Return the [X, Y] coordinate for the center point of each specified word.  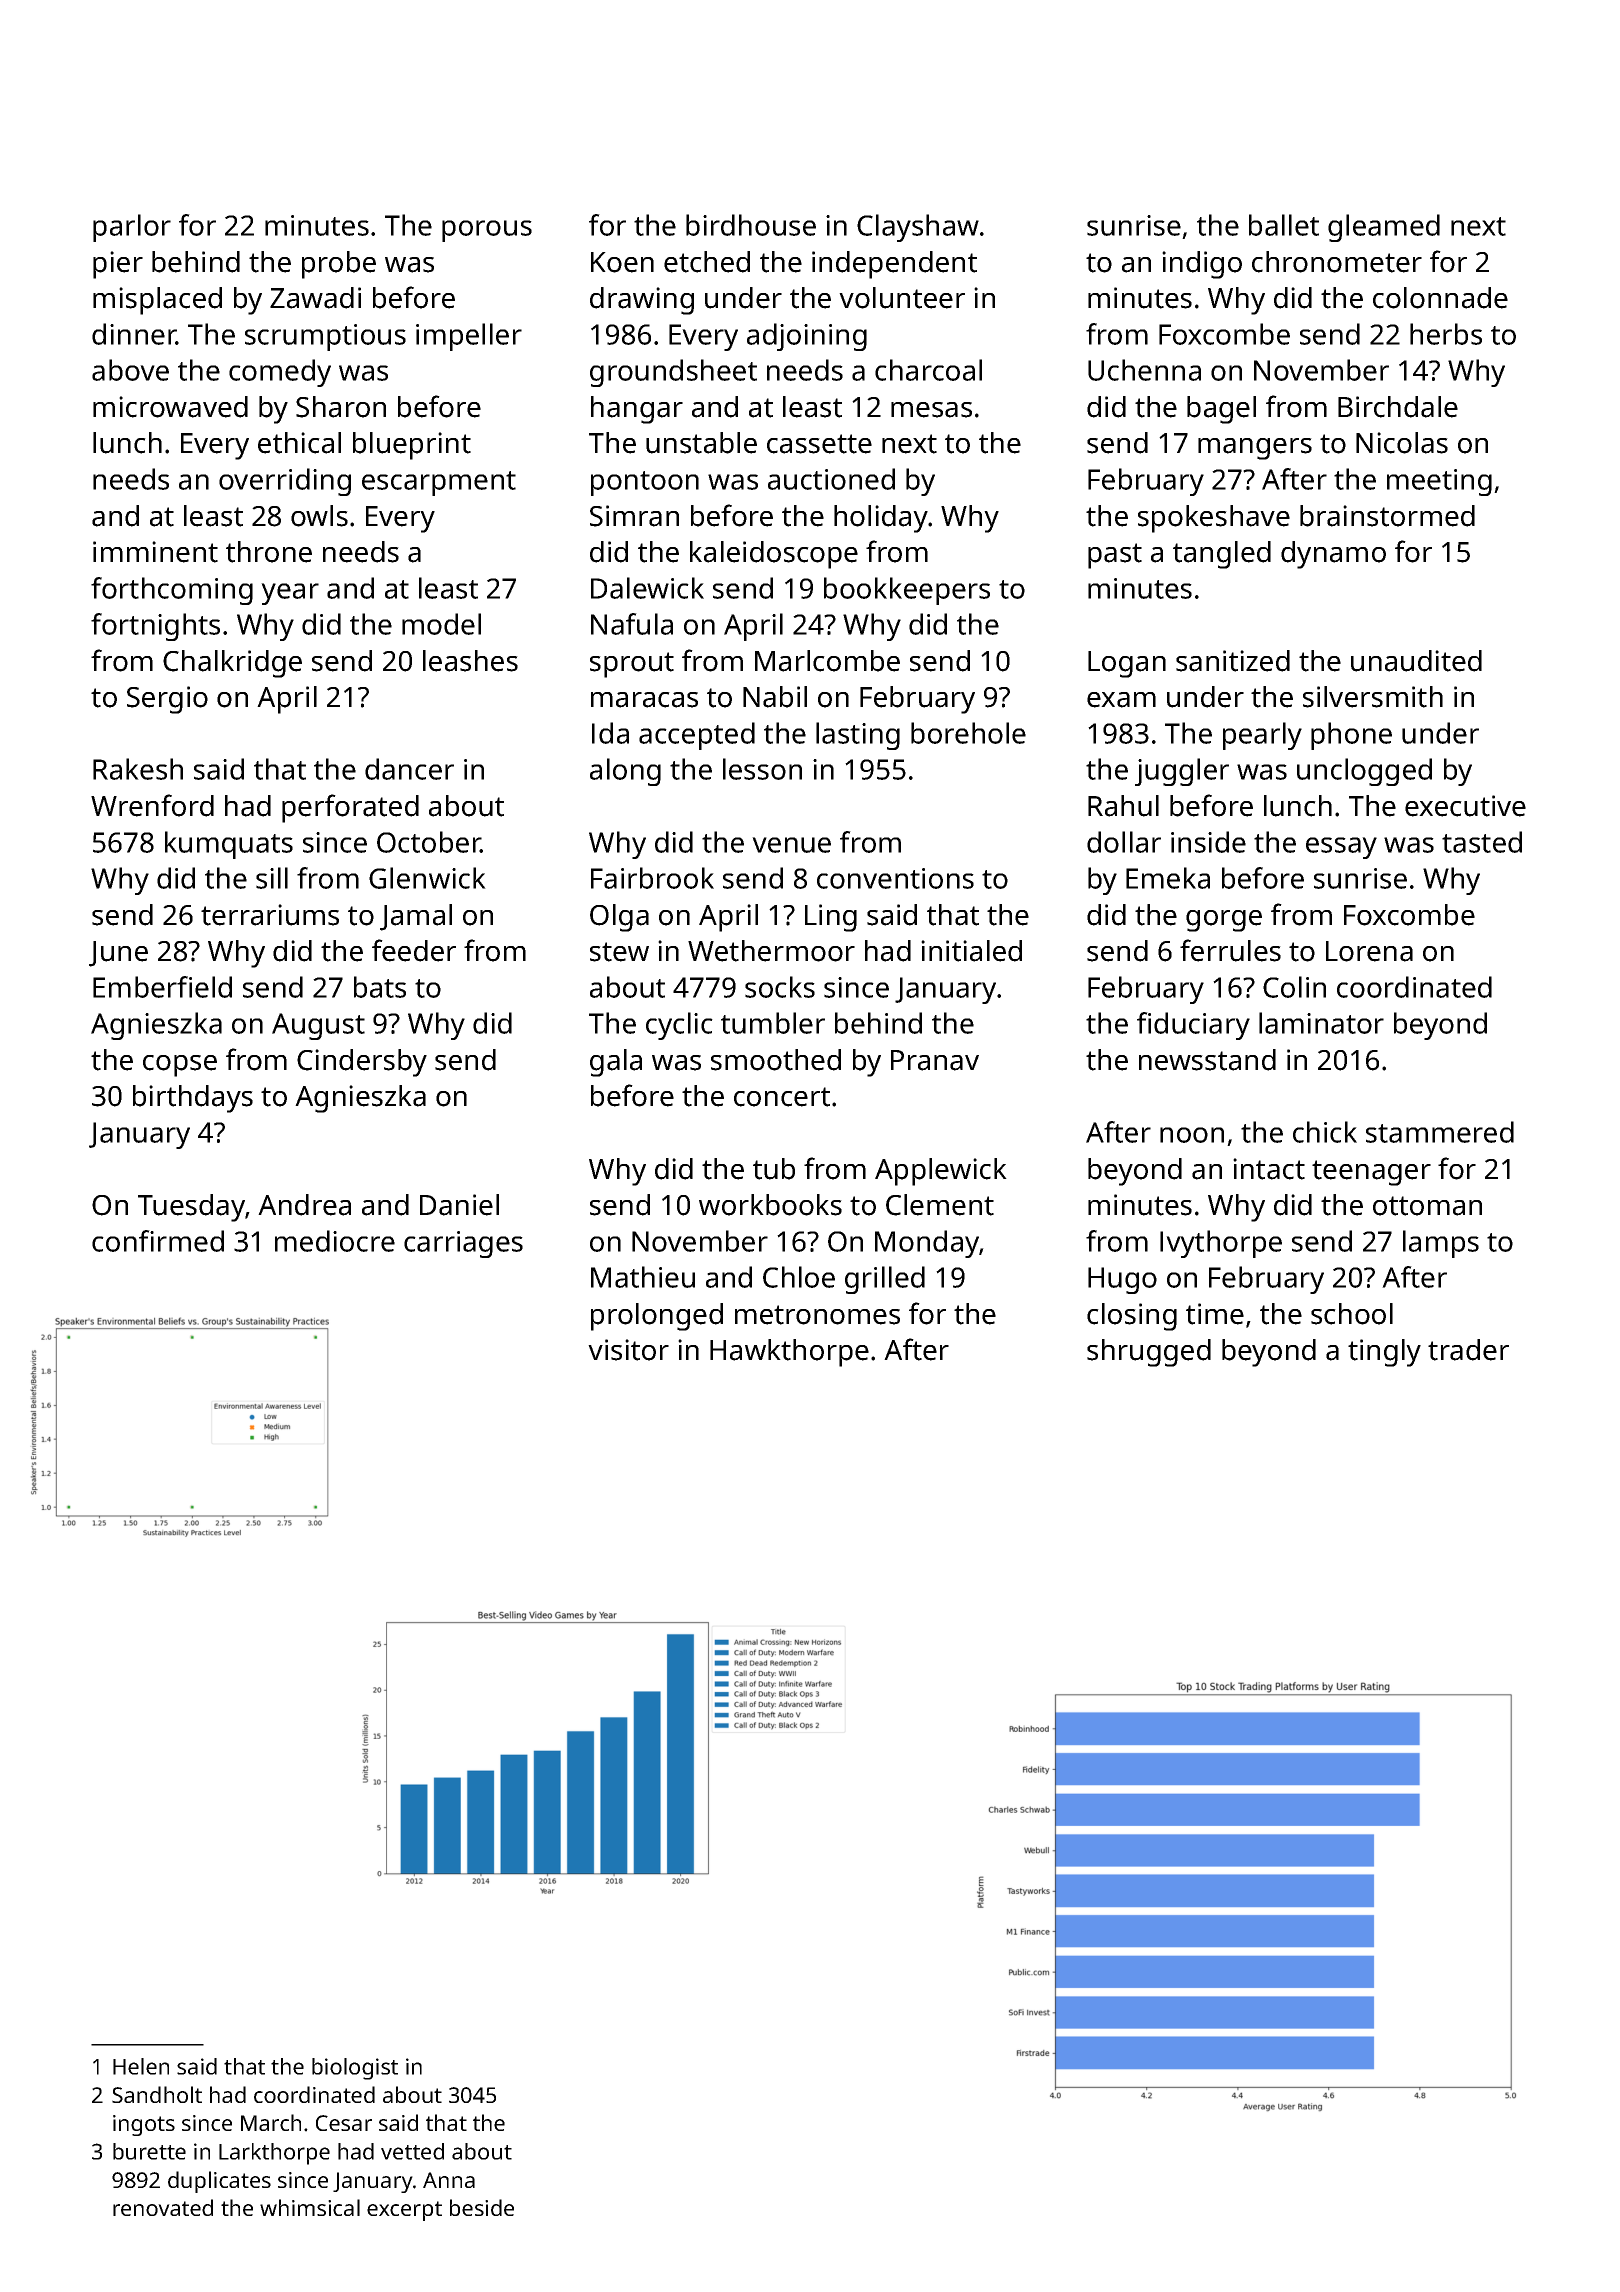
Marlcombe [827, 661]
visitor [628, 1350]
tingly [1384, 1353]
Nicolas [1402, 443]
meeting [1439, 482]
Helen [141, 2066]
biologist [355, 2069]
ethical [299, 443]
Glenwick [427, 878]
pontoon [645, 483]
